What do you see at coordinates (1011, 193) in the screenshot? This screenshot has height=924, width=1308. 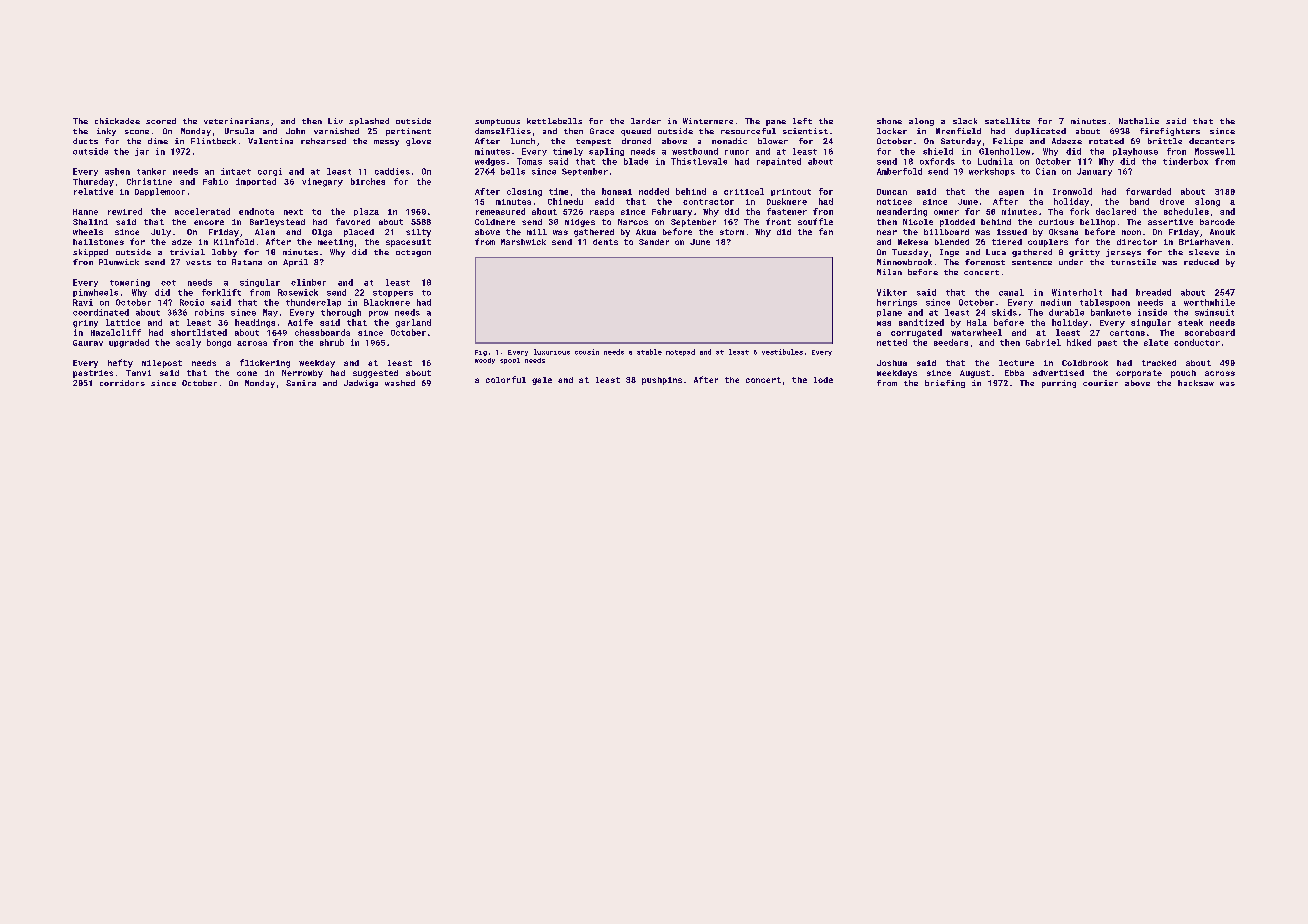 I see `aspen` at bounding box center [1011, 193].
